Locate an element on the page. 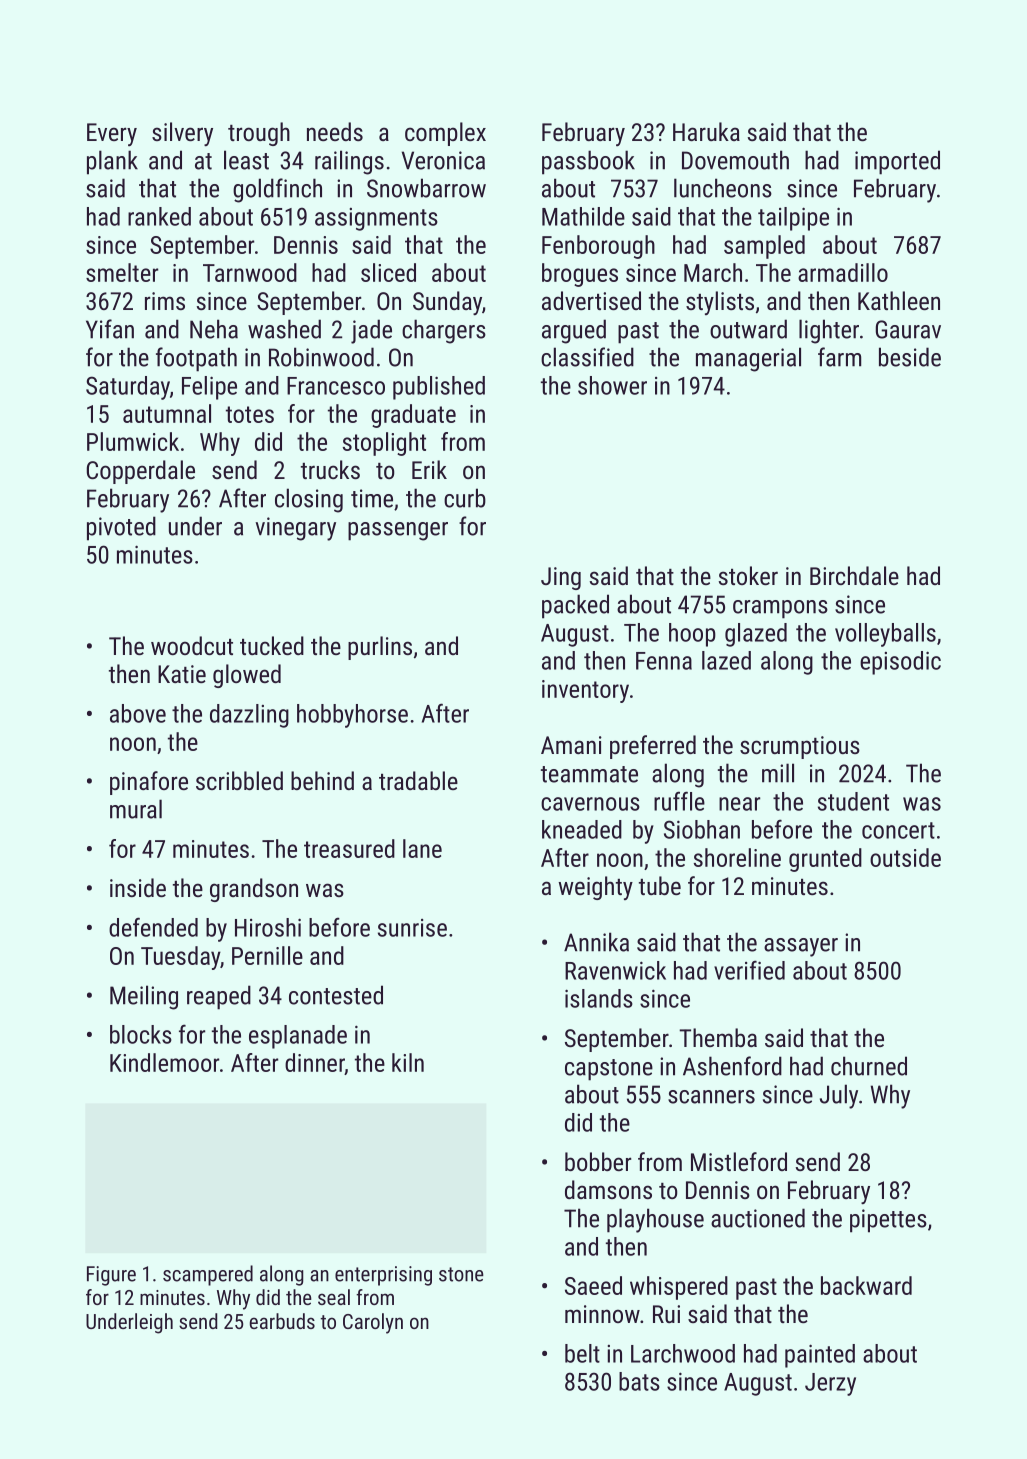 Image resolution: width=1027 pixels, height=1459 pixels. Figure is located at coordinates (111, 1276).
